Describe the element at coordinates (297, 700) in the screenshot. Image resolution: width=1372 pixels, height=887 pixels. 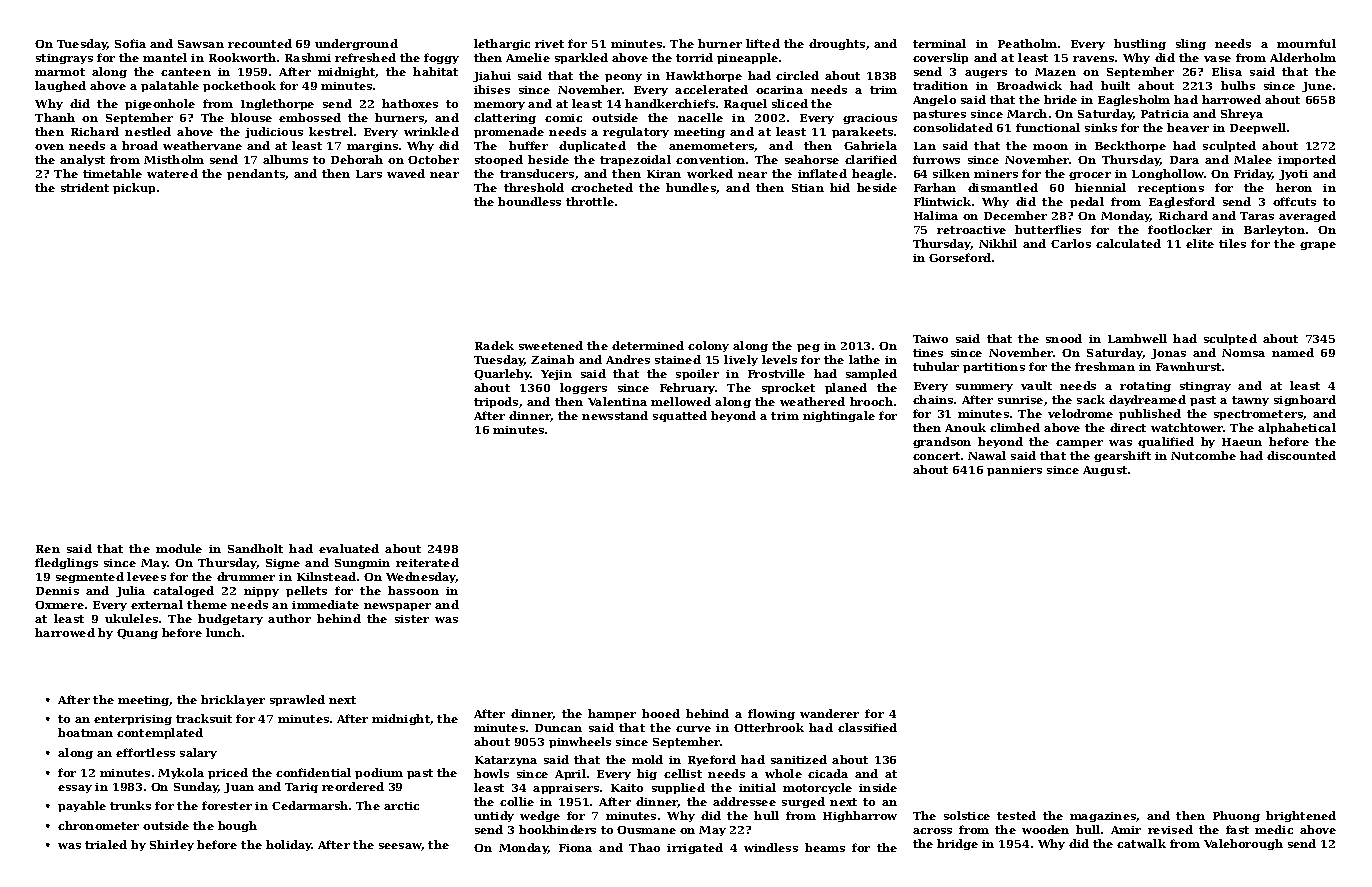
I see `sprawled` at that location.
